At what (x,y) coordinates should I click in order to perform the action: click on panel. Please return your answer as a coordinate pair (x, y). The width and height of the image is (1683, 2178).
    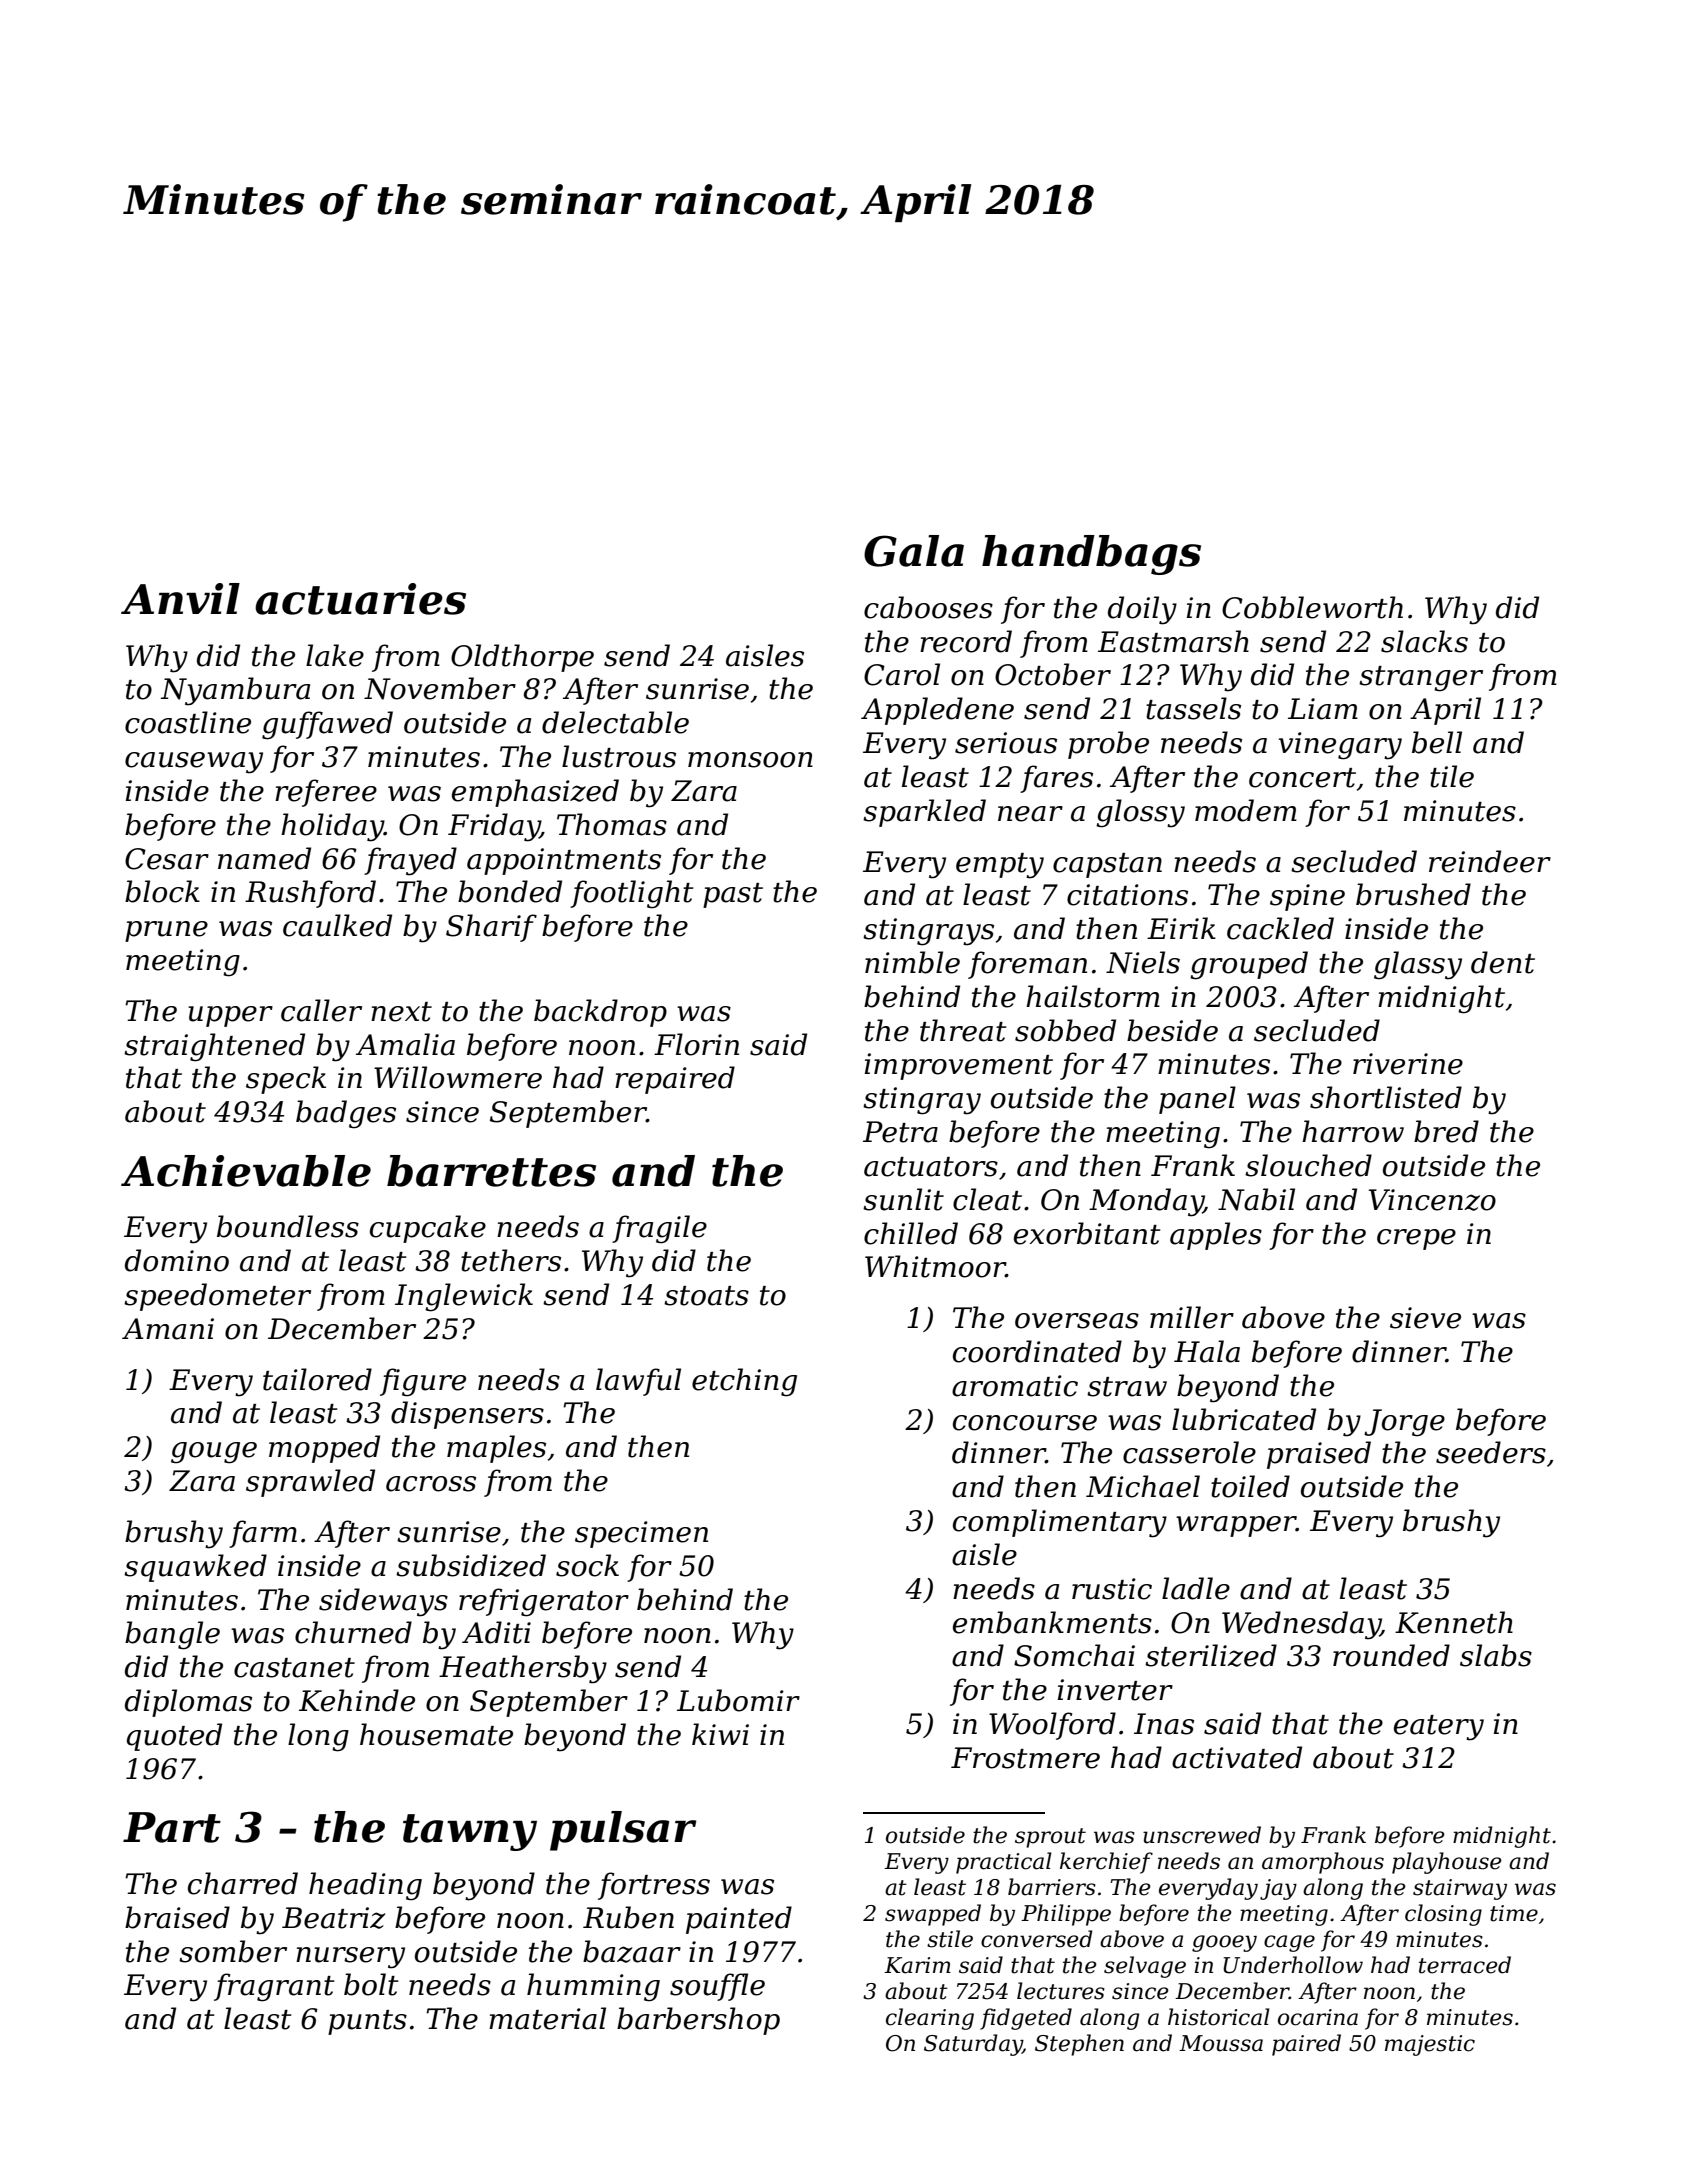
    Looking at the image, I should click on (1197, 1100).
